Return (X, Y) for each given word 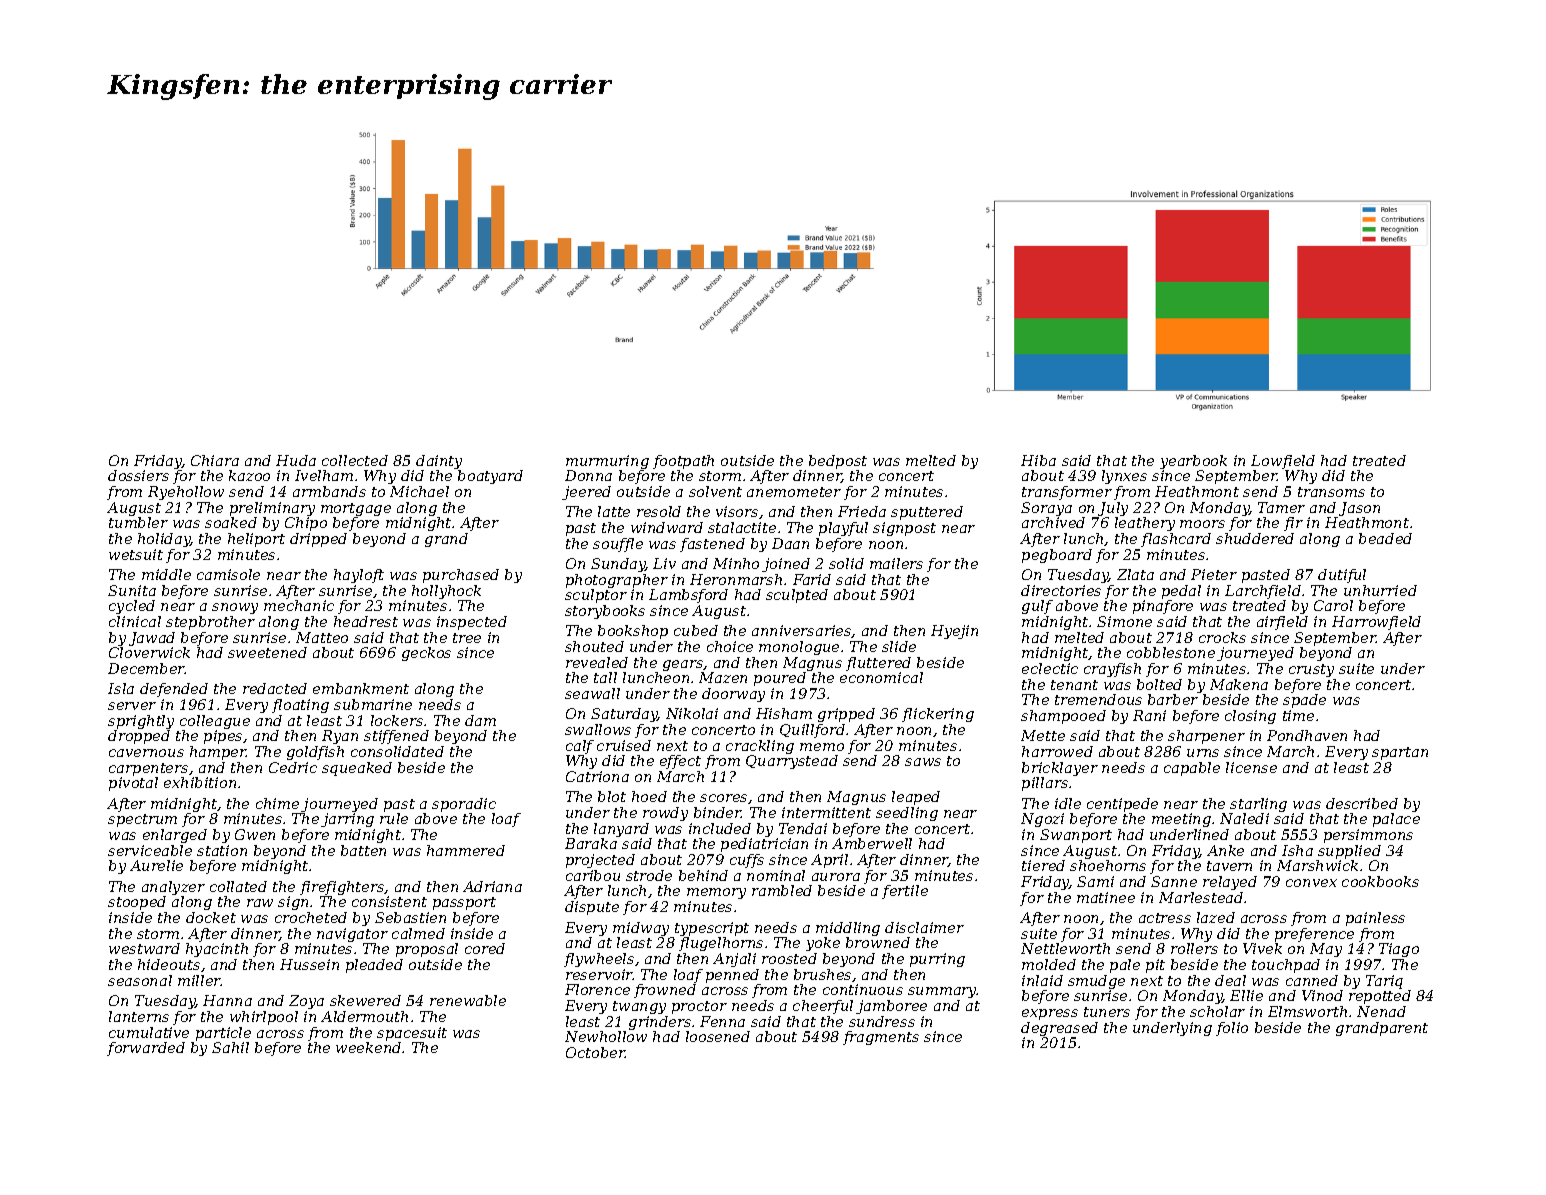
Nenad (1381, 1011)
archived (1053, 522)
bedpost (838, 462)
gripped (846, 715)
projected (600, 861)
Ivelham (324, 475)
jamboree (891, 1007)
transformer (1067, 493)
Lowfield (1283, 462)
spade (1304, 701)
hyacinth (217, 950)
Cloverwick (149, 652)
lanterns (139, 1016)
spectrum (142, 820)
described (1362, 803)
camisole (228, 574)
